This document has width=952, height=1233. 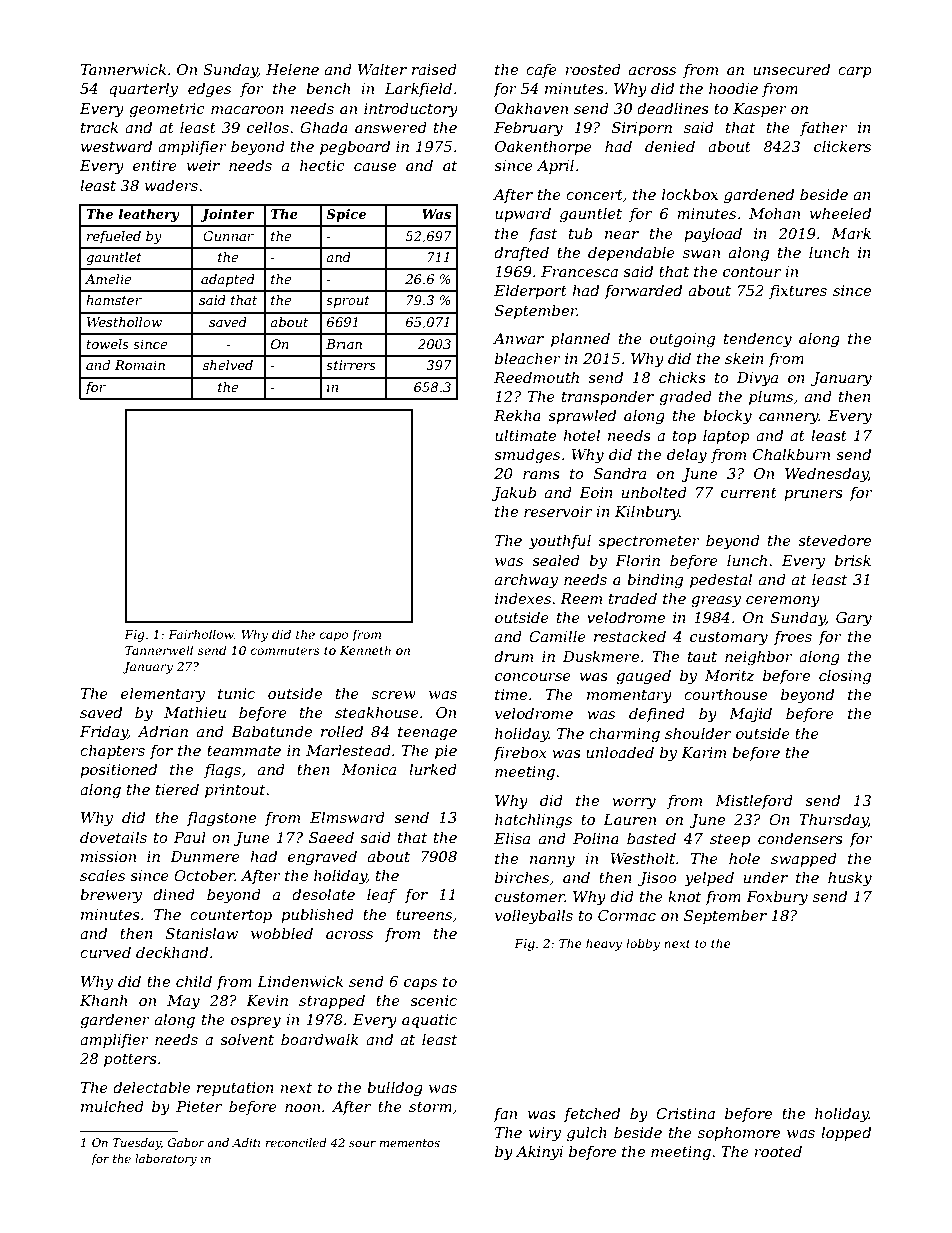 What do you see at coordinates (346, 215) in the document?
I see `Spice` at bounding box center [346, 215].
